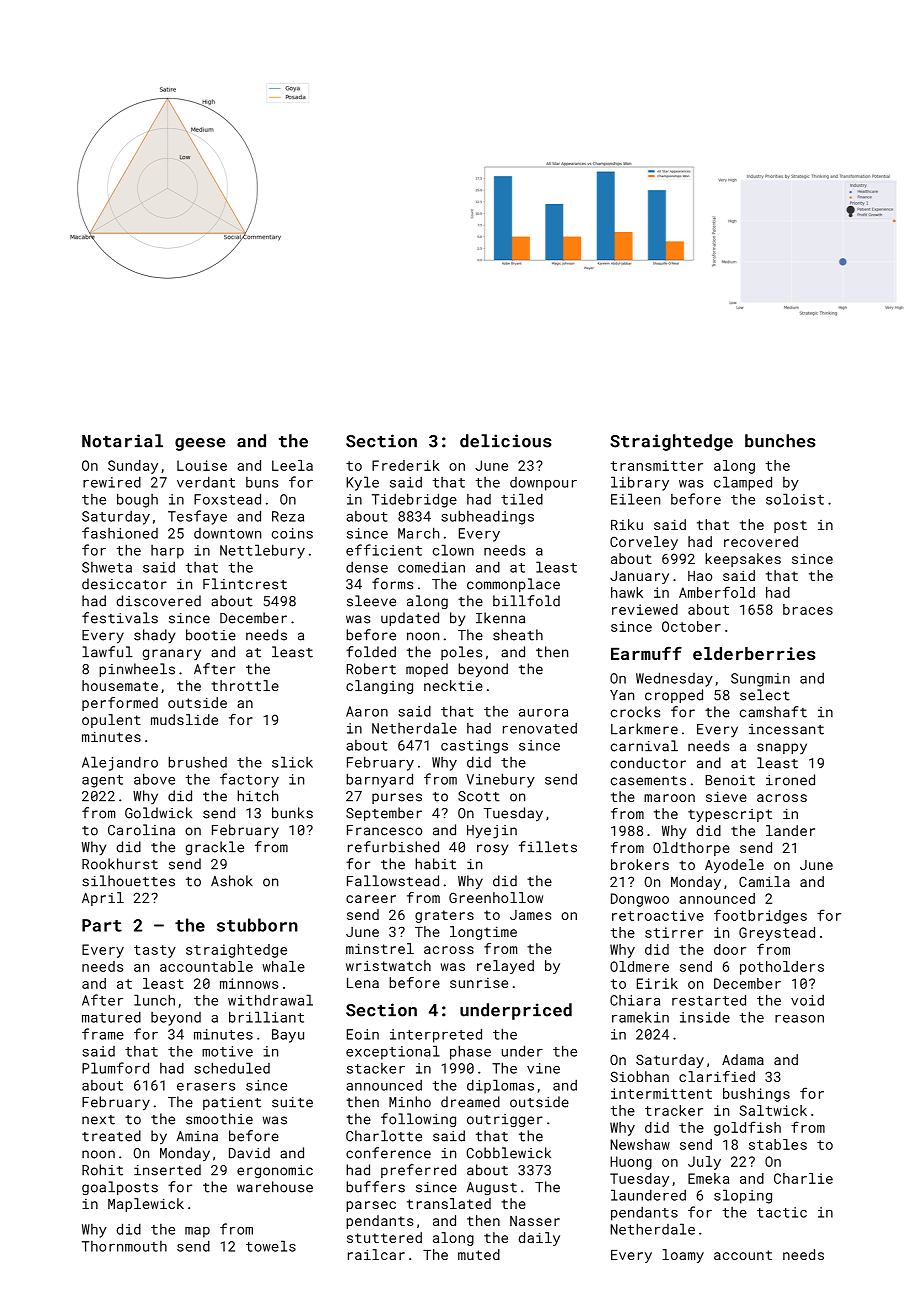 This screenshot has height=1308, width=924. What do you see at coordinates (513, 585) in the screenshot?
I see `commonplace` at bounding box center [513, 585].
